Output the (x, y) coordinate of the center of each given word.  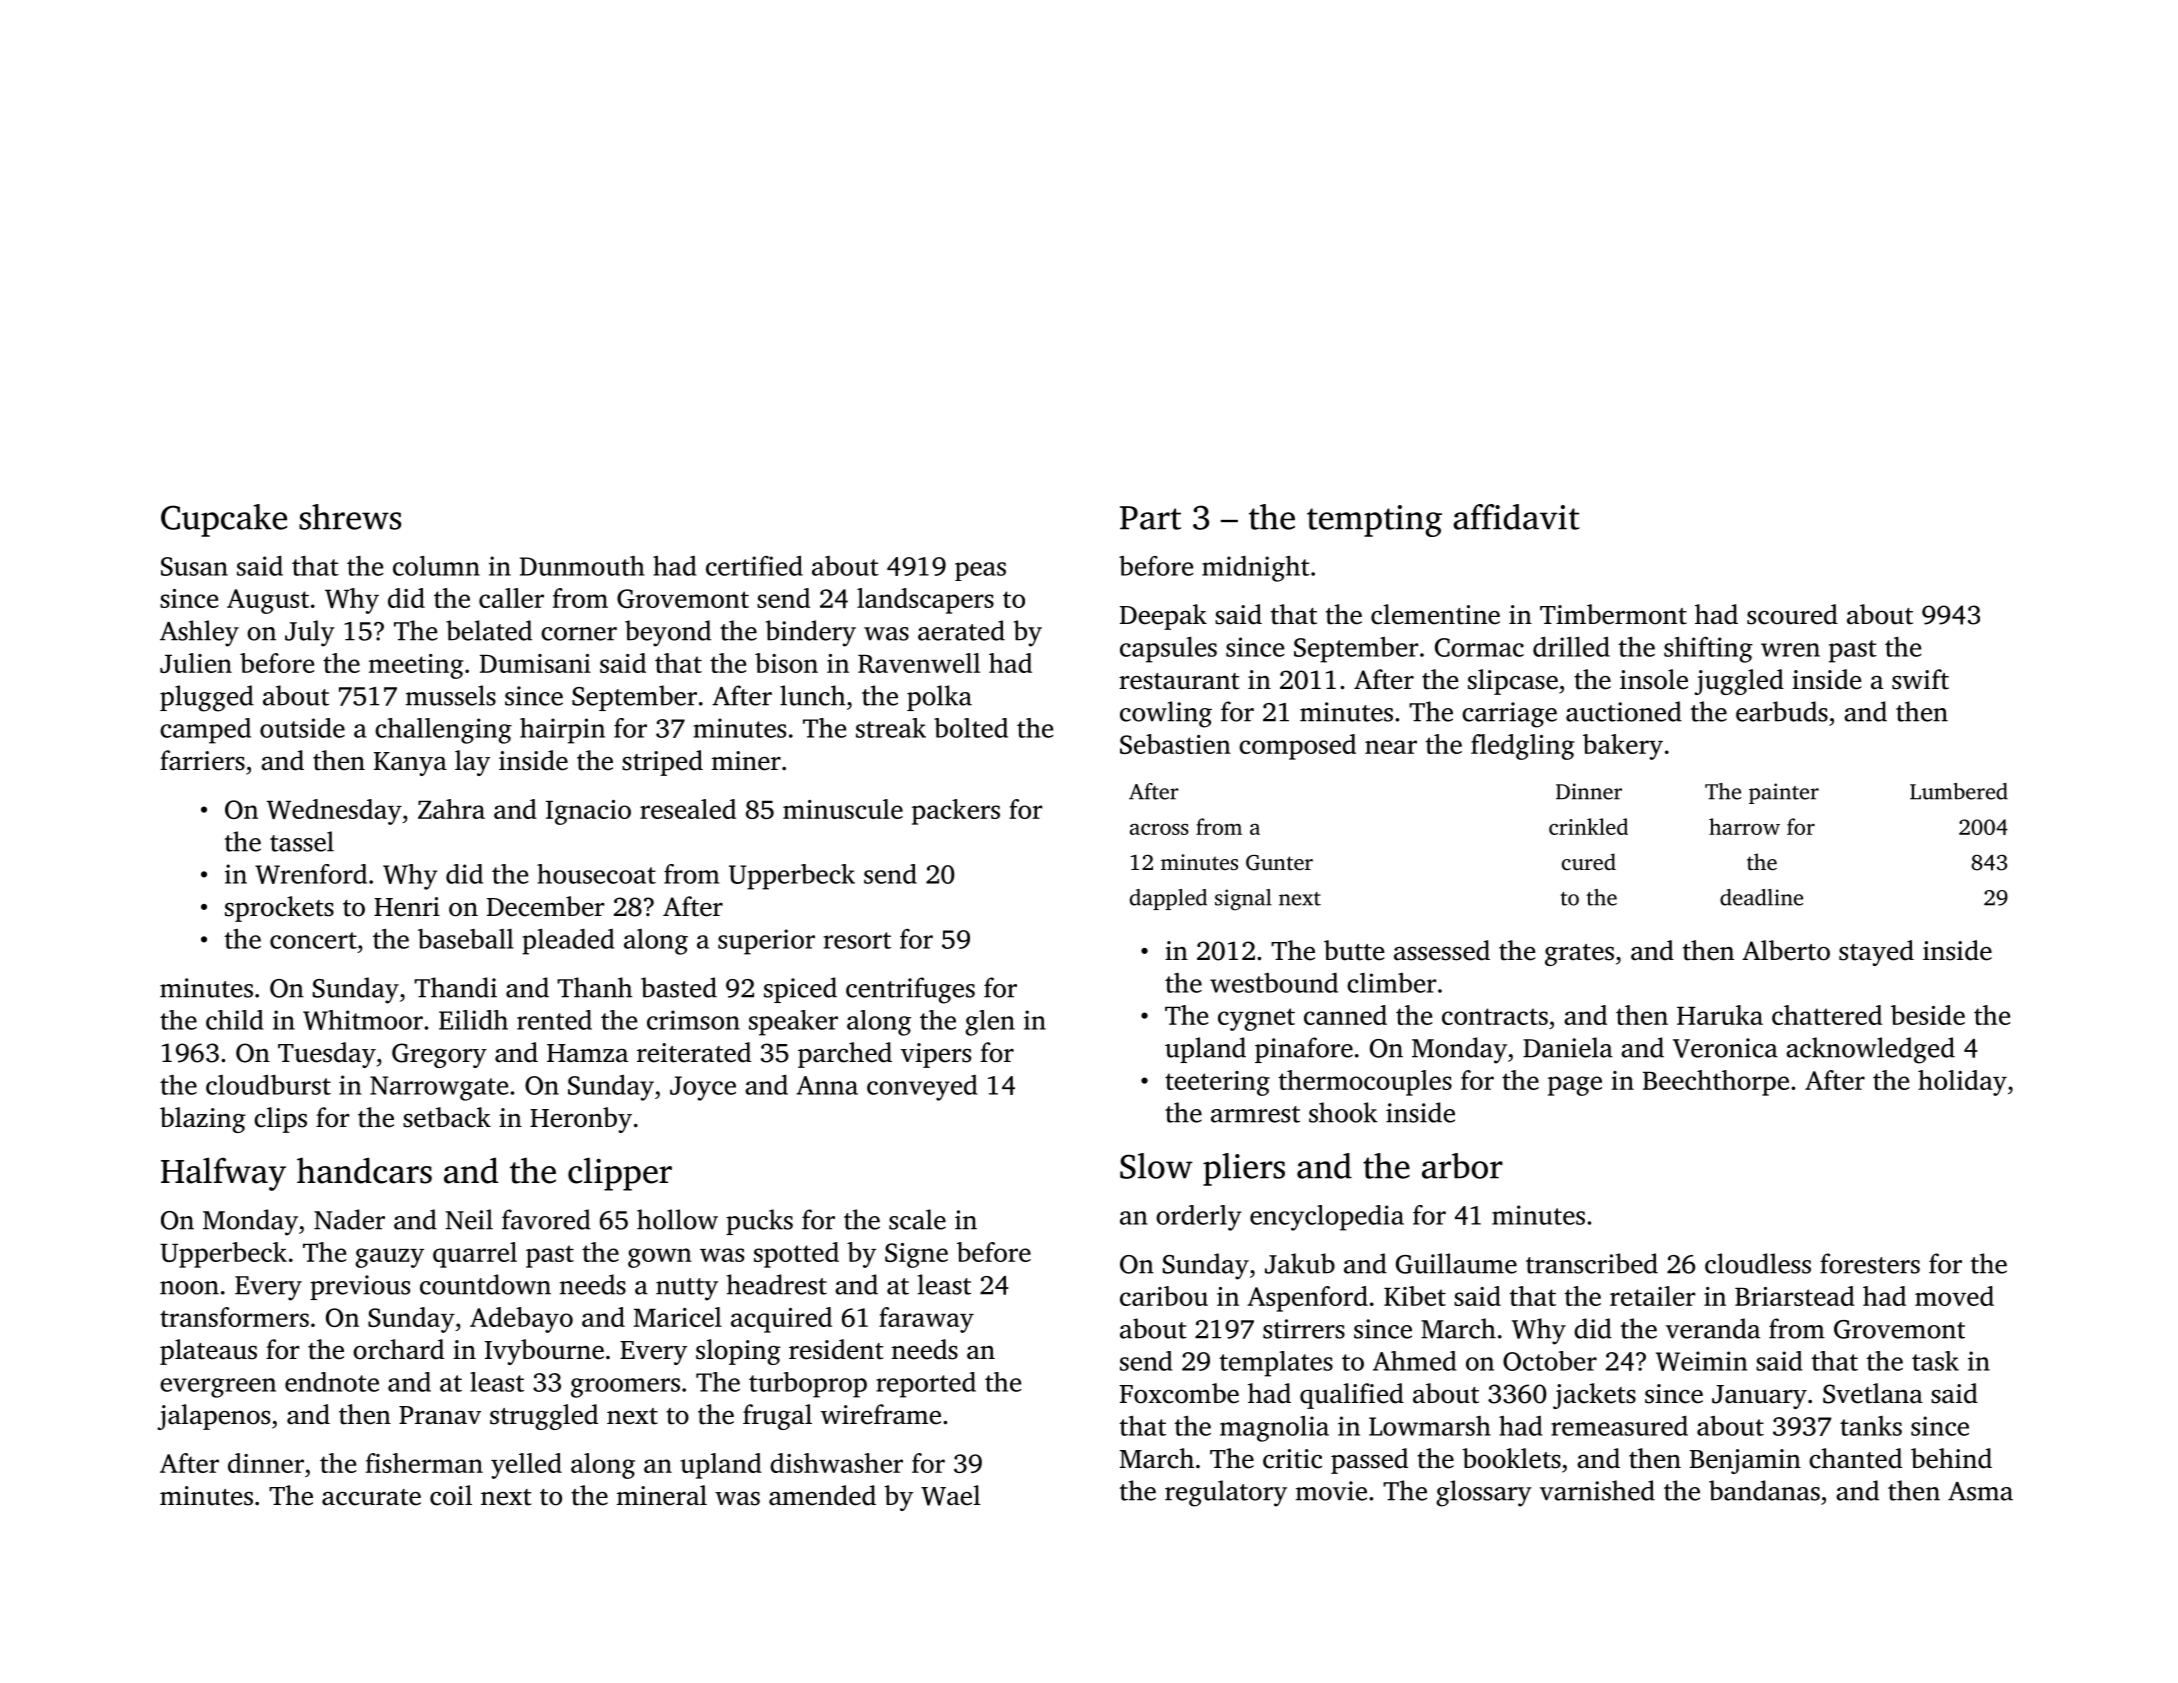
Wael (950, 1495)
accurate (371, 1497)
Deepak (1163, 617)
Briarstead (1795, 1296)
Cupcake (224, 520)
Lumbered (1959, 791)
